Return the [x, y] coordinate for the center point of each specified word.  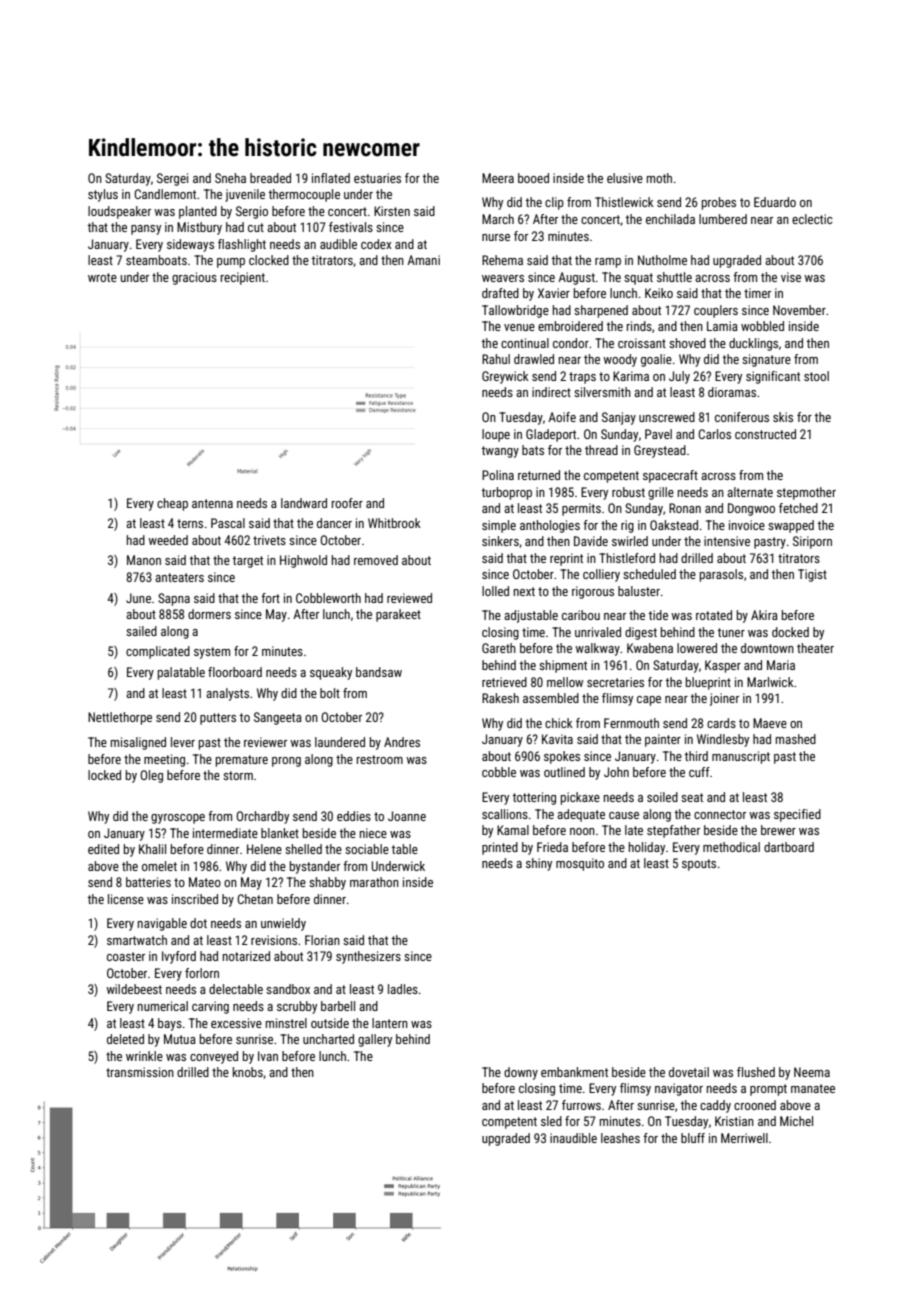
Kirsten [392, 211]
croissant [642, 343]
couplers [716, 311]
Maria [781, 665]
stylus [103, 195]
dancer [334, 523]
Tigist [812, 575]
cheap [172, 504]
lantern [390, 1023]
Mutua [180, 1039]
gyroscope [178, 819]
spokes [562, 757]
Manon [144, 560]
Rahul [496, 359]
